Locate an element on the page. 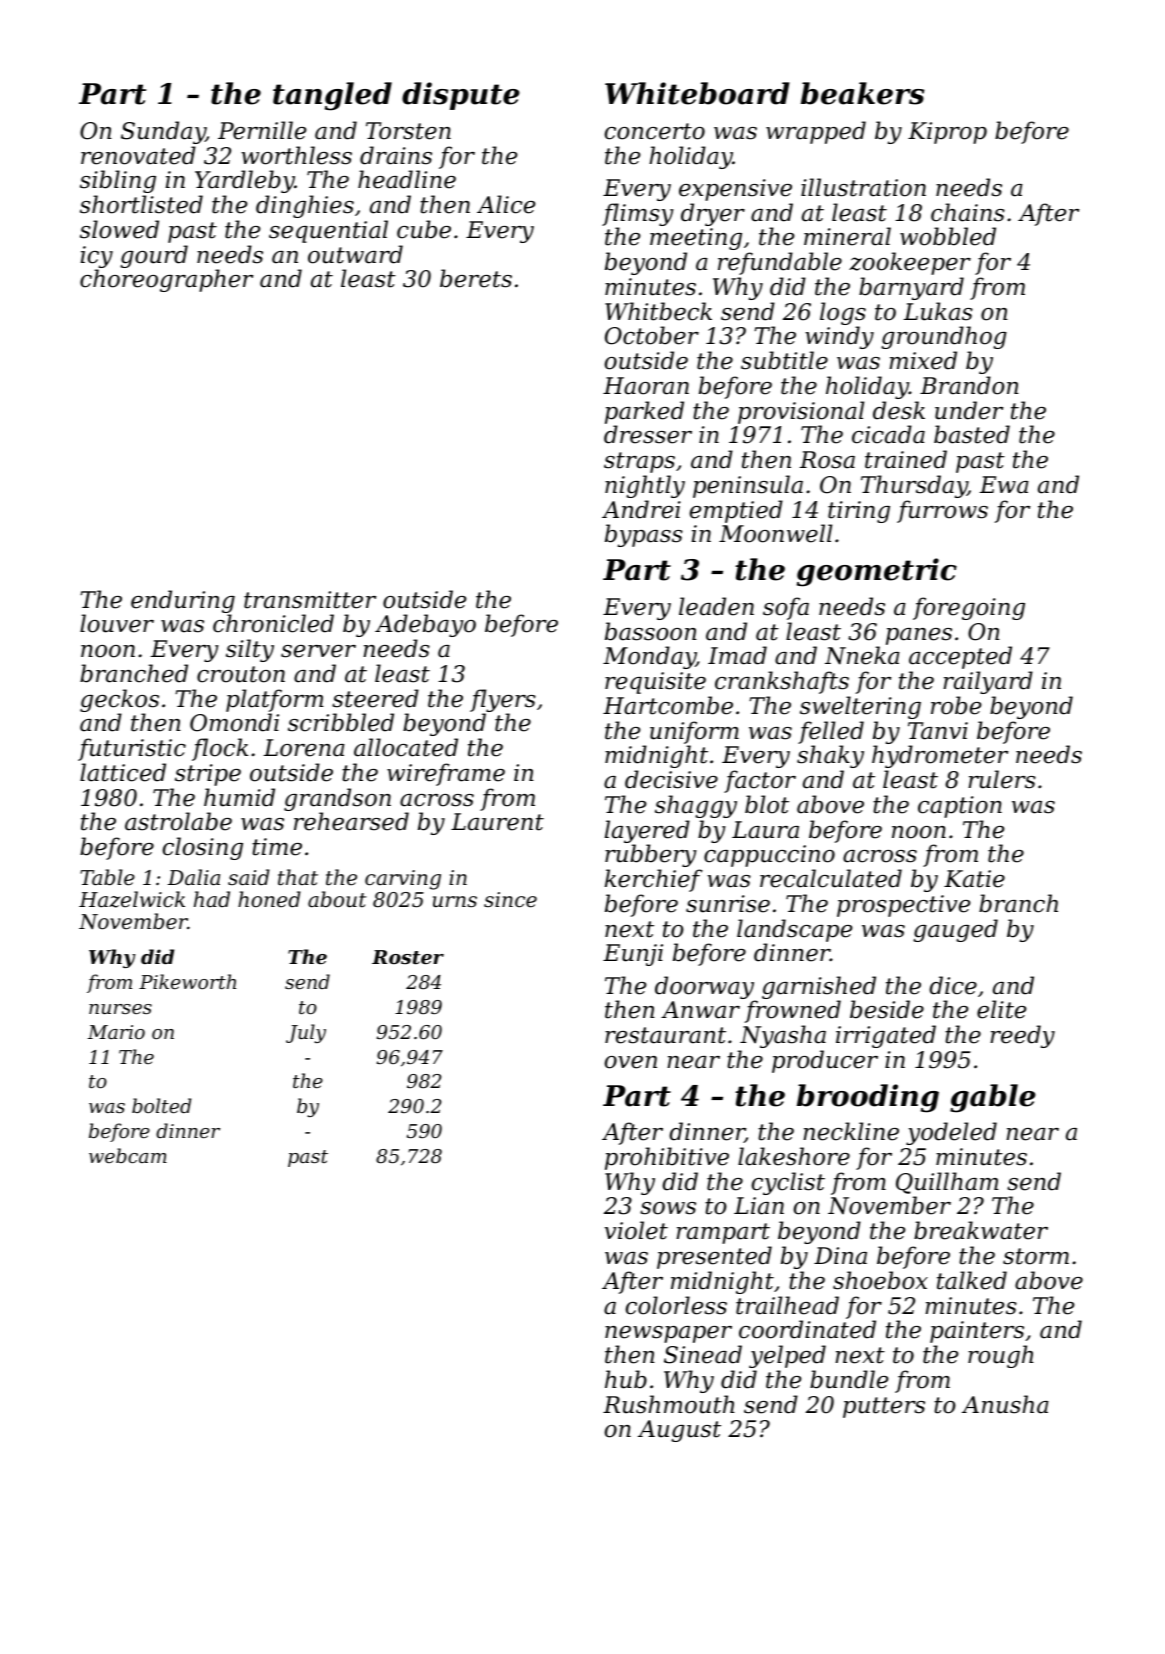 Image resolution: width=1165 pixels, height=1654 pixels. leaden is located at coordinates (716, 606).
